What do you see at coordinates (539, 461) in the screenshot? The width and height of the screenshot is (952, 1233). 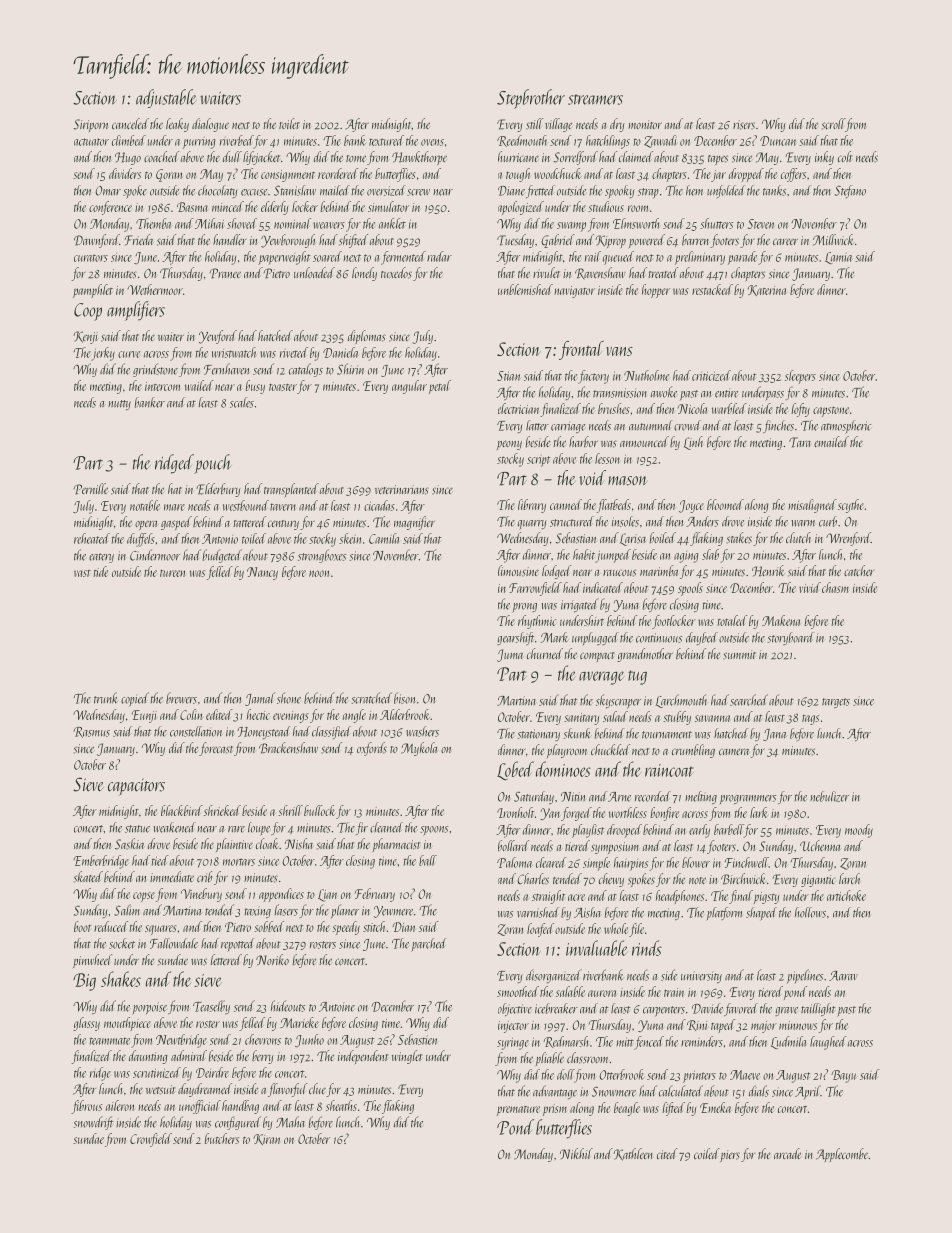 I see `script` at bounding box center [539, 461].
